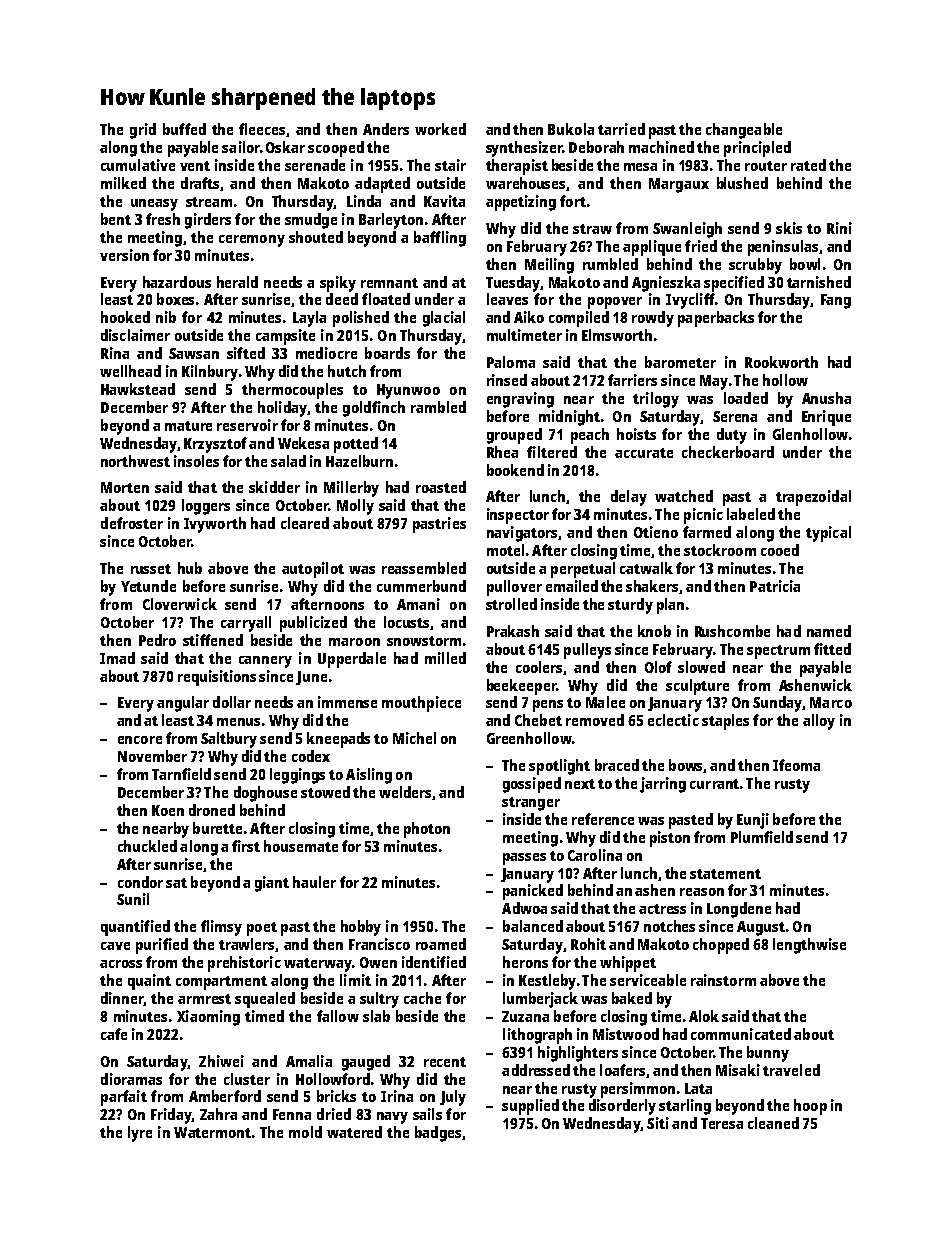 This screenshot has height=1233, width=952. I want to click on disclaimer, so click(135, 335).
